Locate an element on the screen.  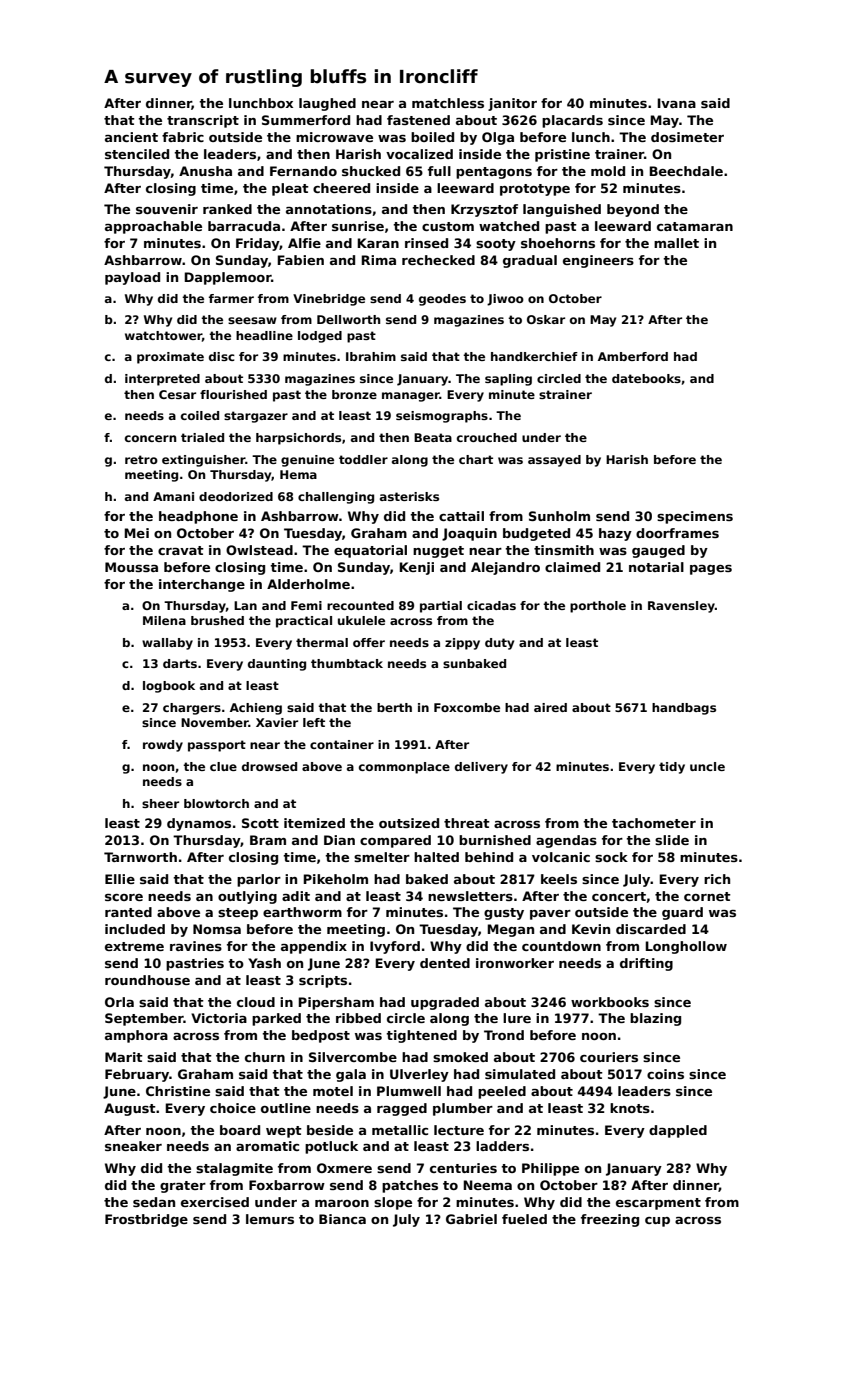
nugget is located at coordinates (438, 552).
